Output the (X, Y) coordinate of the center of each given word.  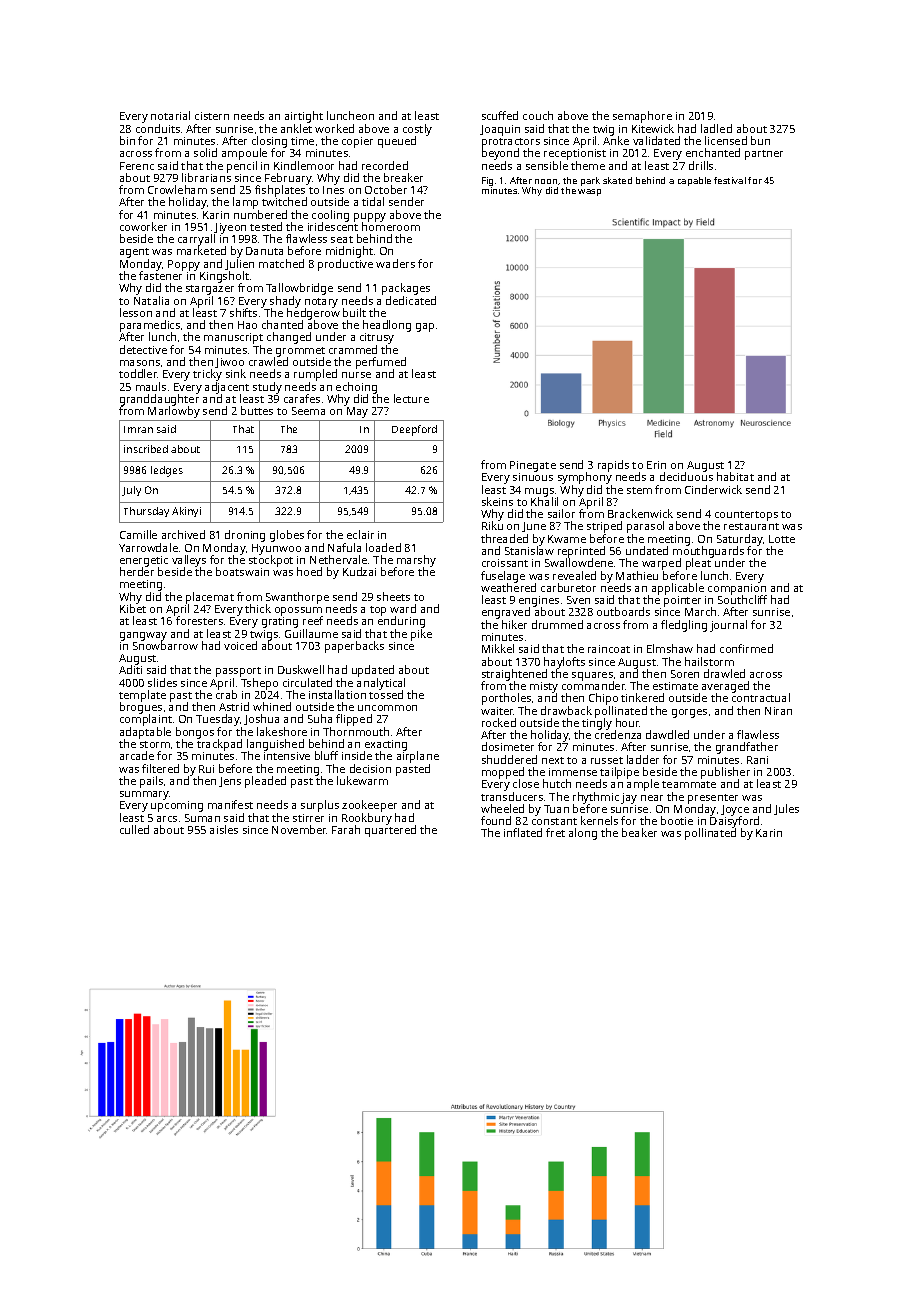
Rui (206, 769)
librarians (206, 177)
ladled (716, 128)
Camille (138, 534)
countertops (746, 516)
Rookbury (367, 819)
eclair (360, 534)
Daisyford (734, 823)
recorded (385, 165)
